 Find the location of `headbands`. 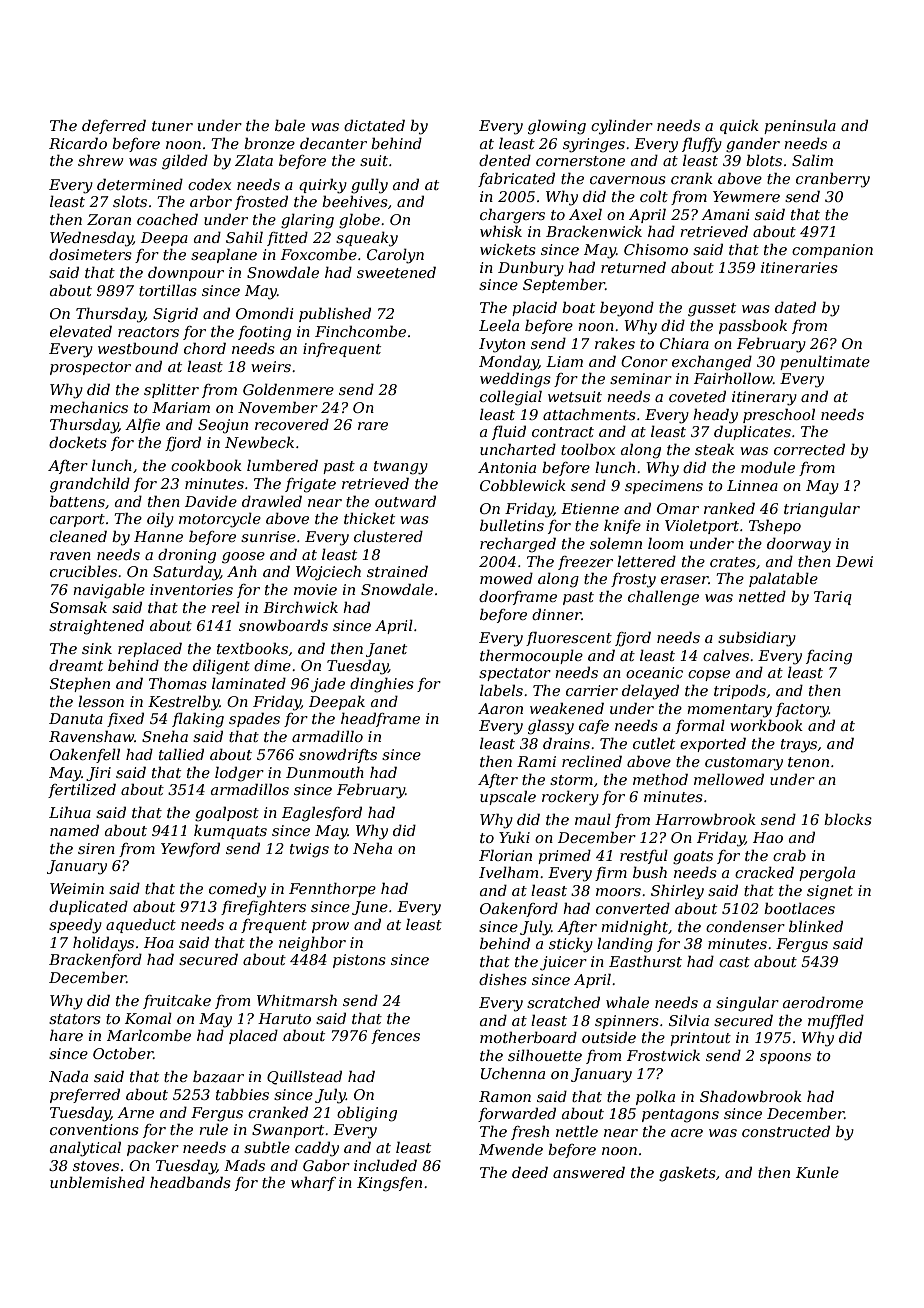

headbands is located at coordinates (190, 1182).
